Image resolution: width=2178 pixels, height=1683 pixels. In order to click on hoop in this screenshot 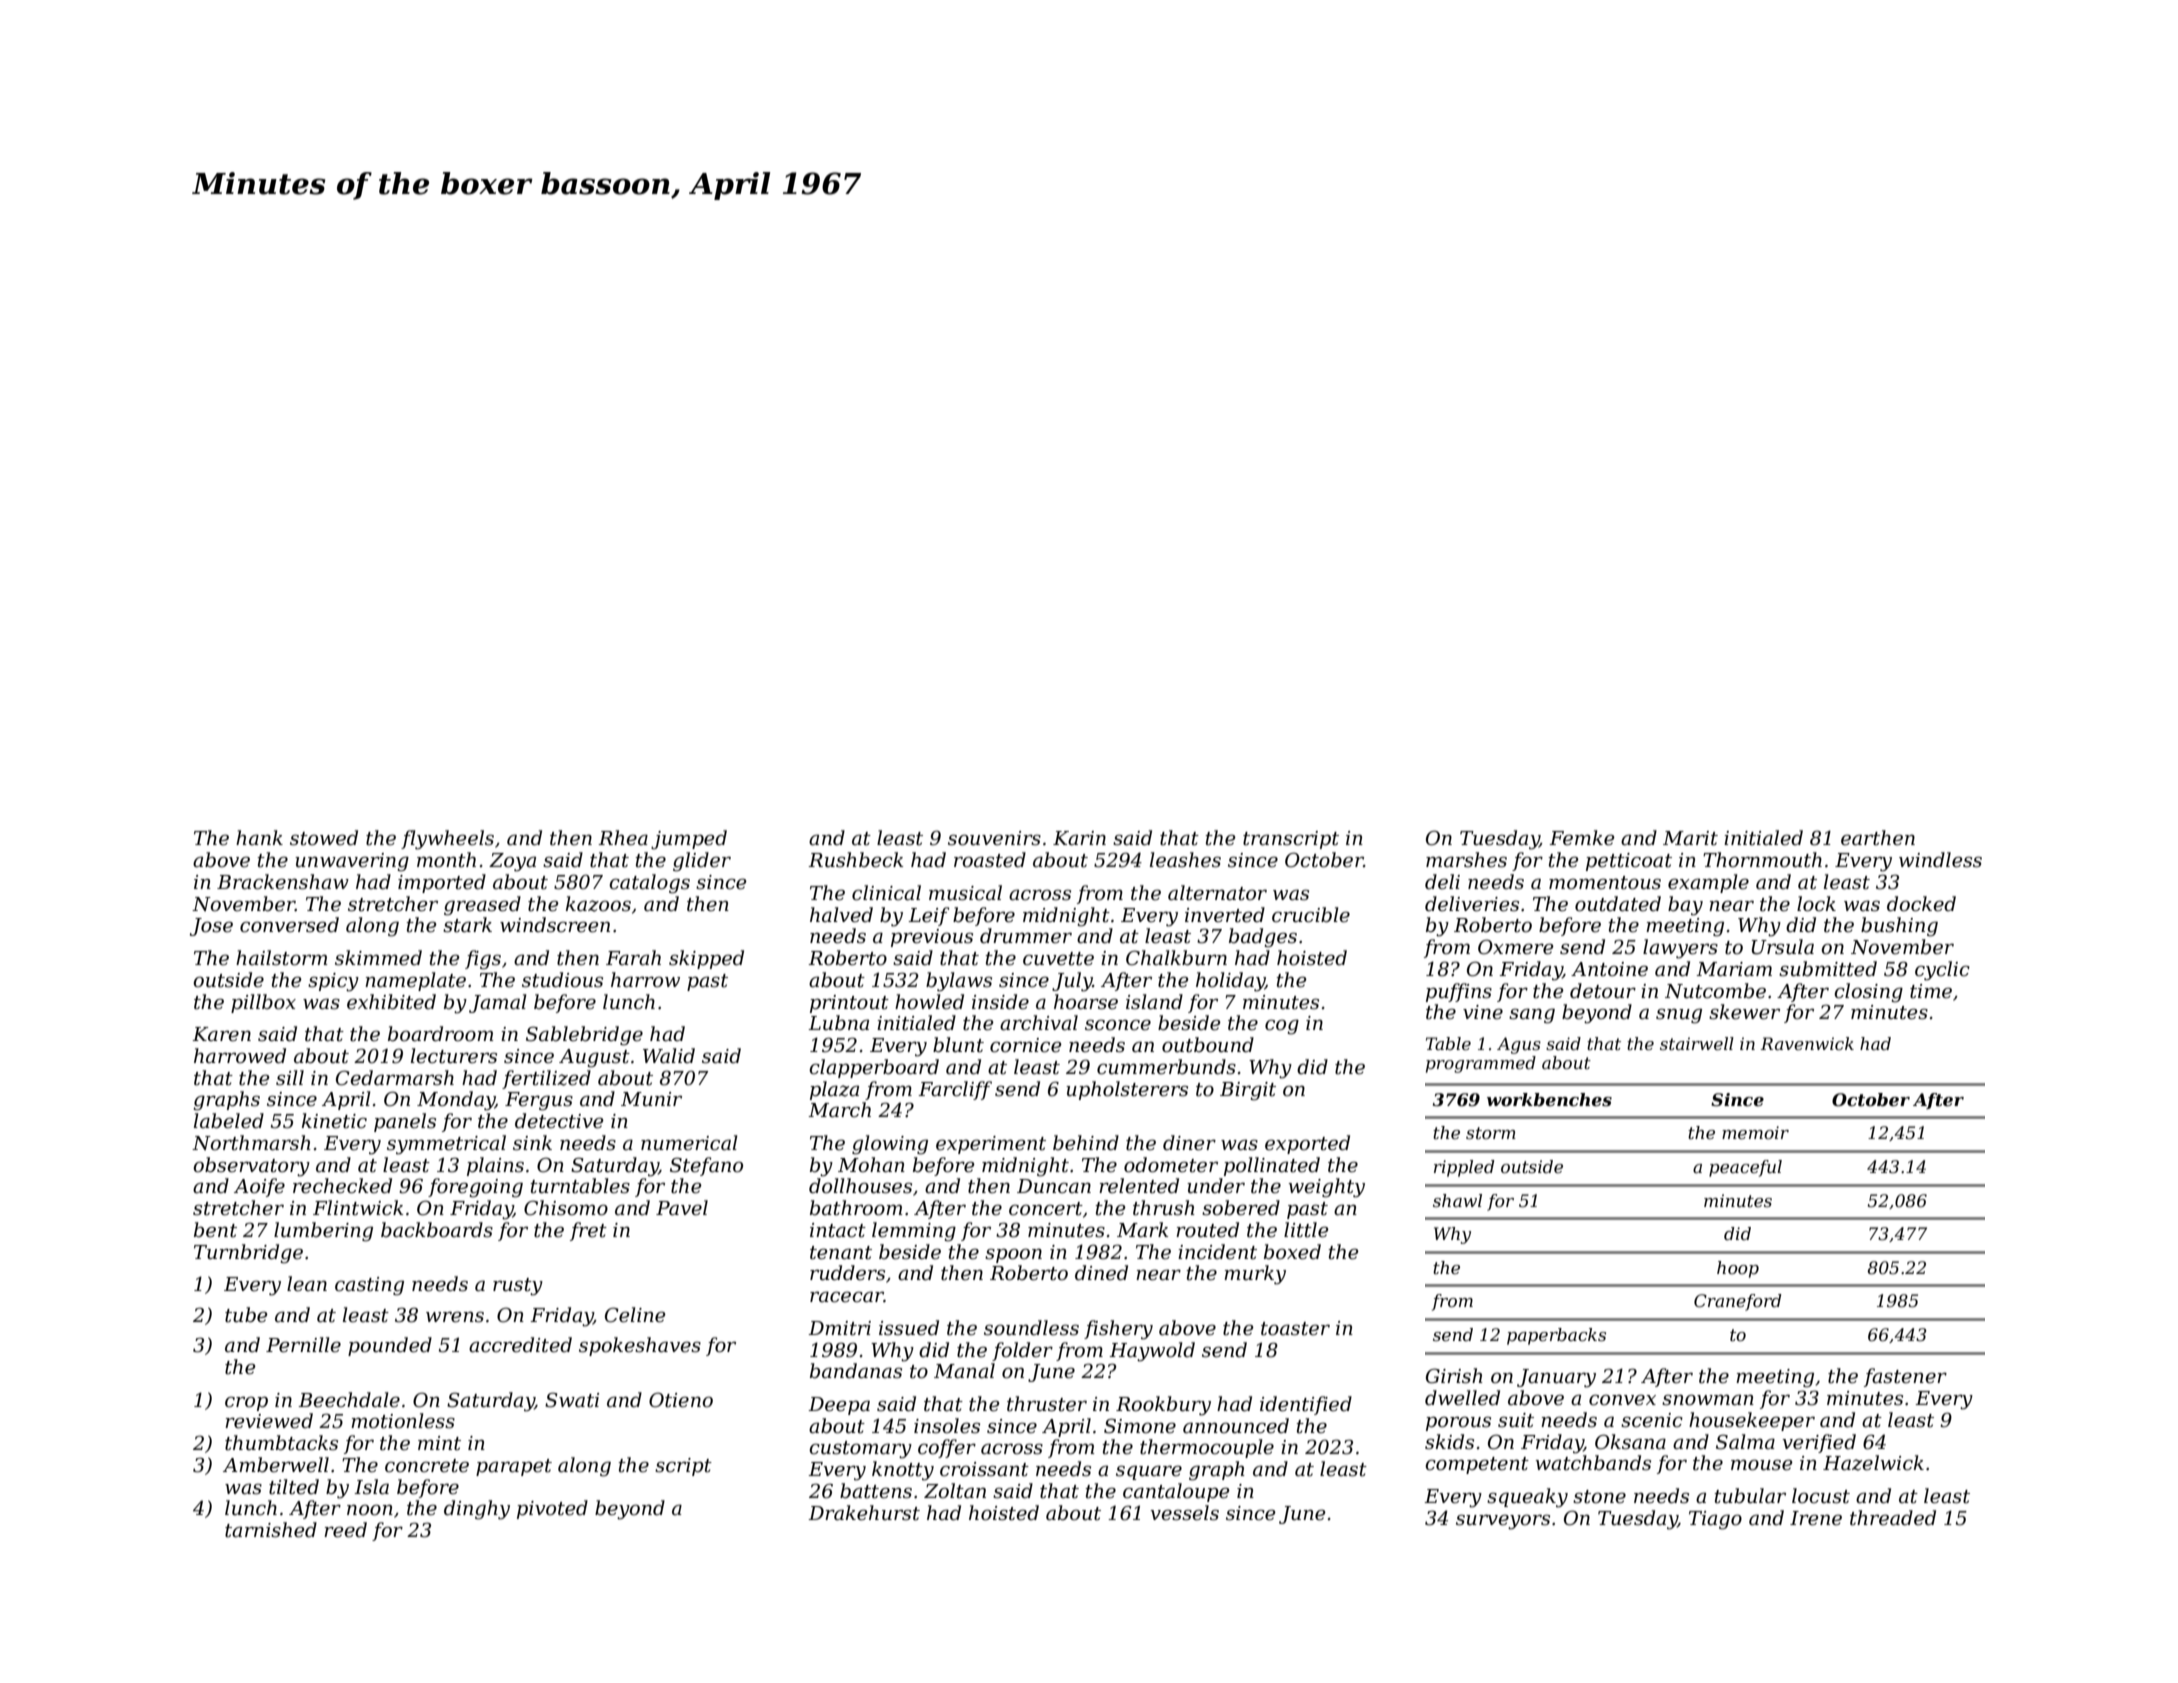, I will do `click(1738, 1269)`.
